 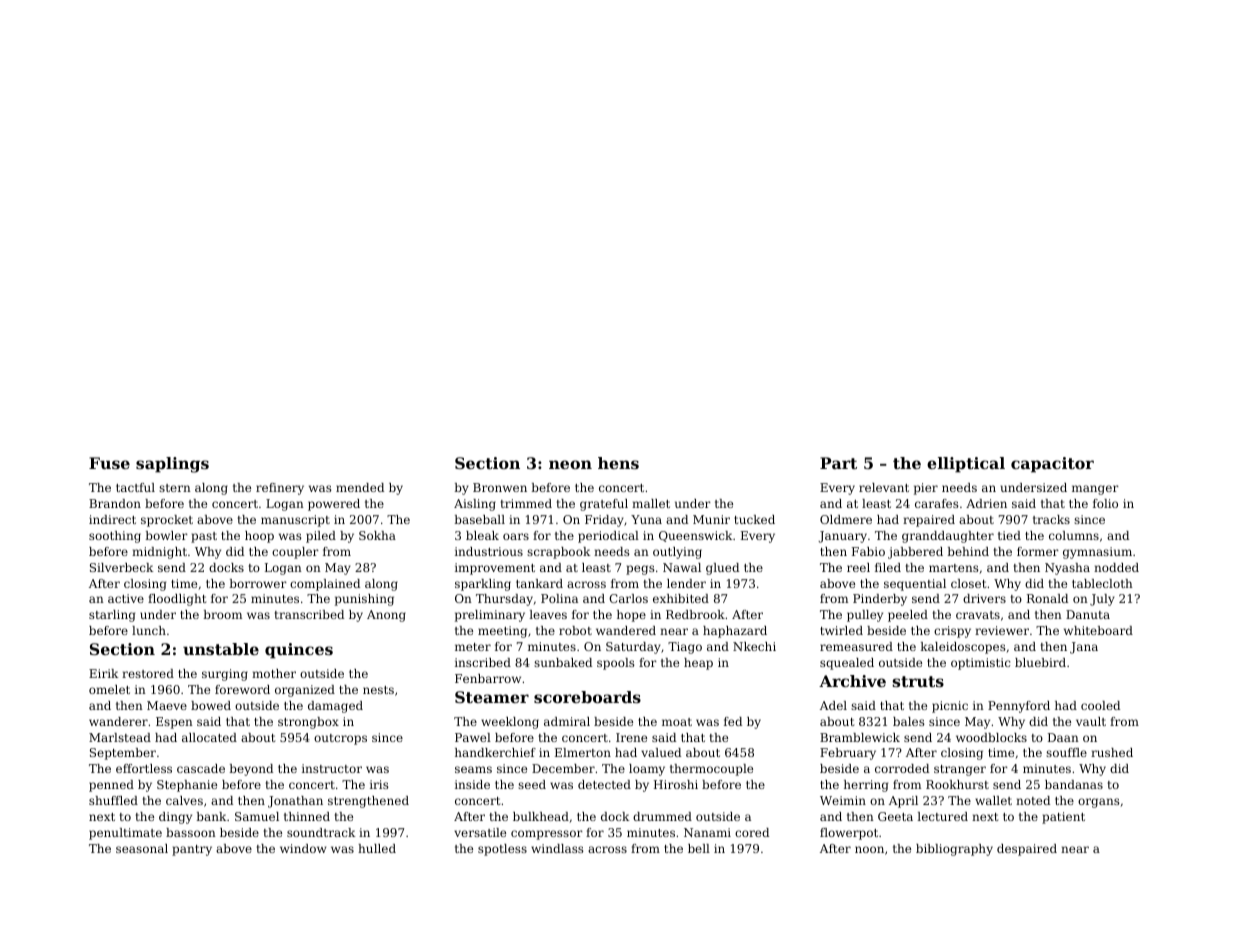 What do you see at coordinates (954, 568) in the screenshot?
I see `martens` at bounding box center [954, 568].
